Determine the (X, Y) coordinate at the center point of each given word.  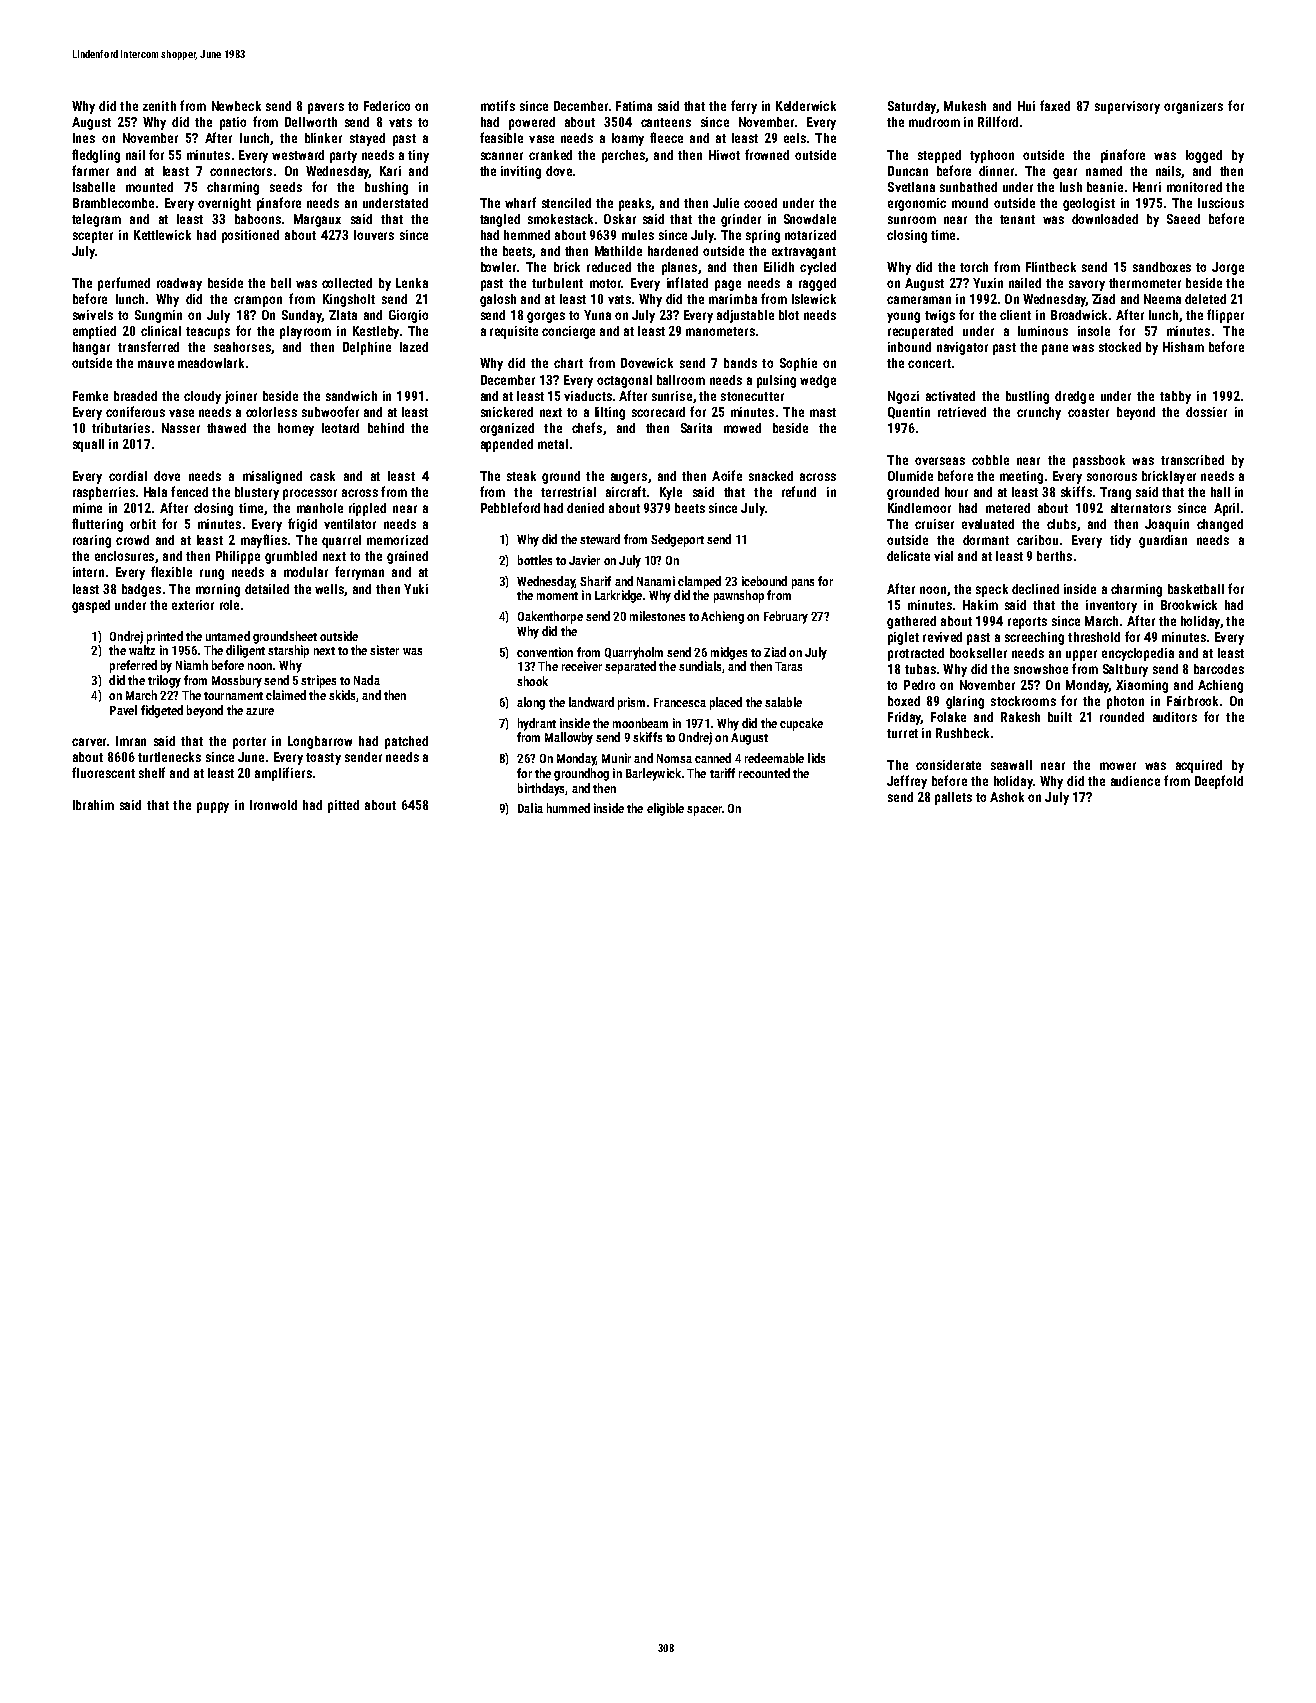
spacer (704, 811)
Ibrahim (93, 805)
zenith (159, 106)
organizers (1193, 107)
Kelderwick (806, 106)
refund (799, 491)
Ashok (1007, 797)
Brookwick (1189, 605)
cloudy (202, 397)
